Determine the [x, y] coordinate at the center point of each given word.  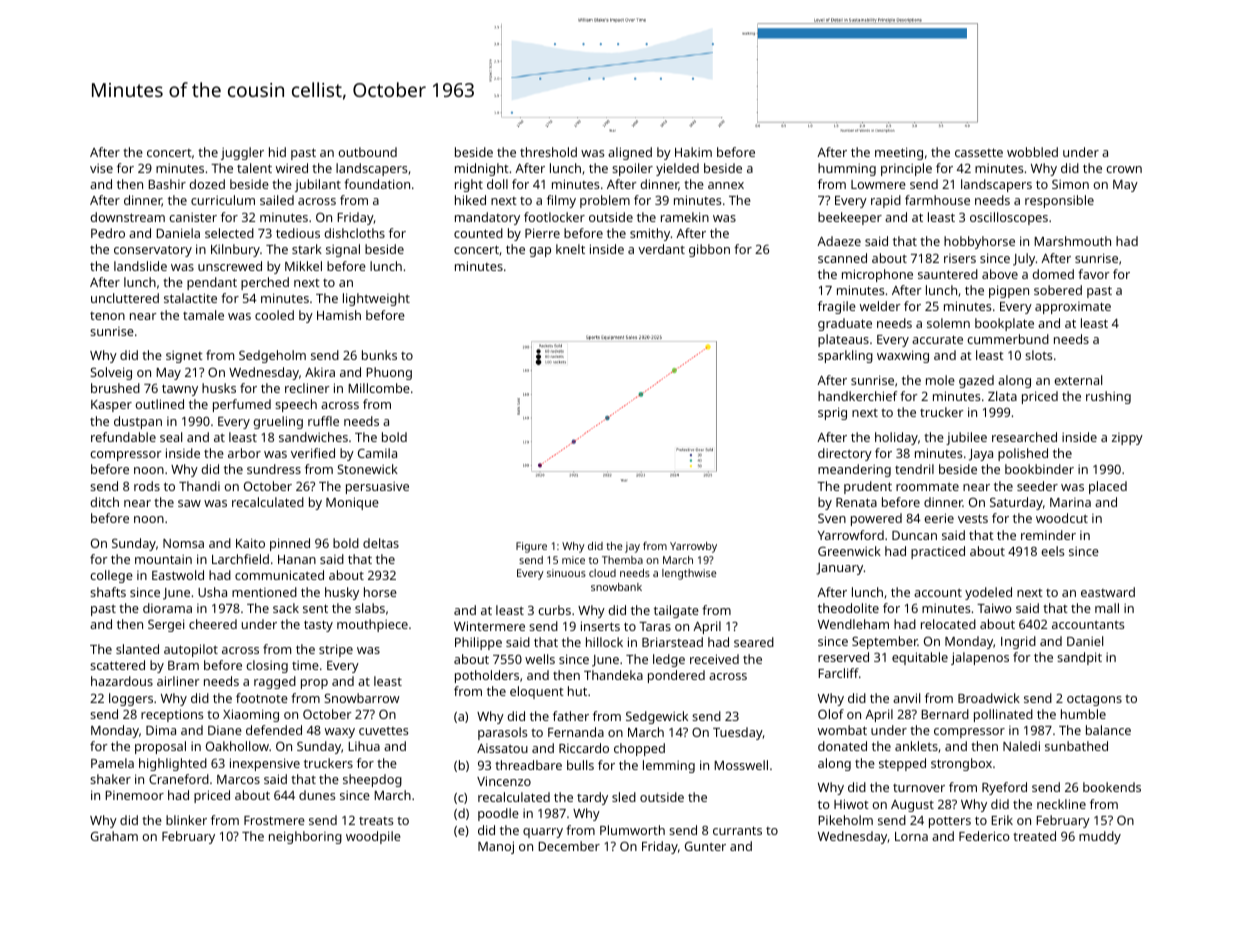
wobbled [1032, 152]
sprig [832, 413]
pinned [290, 544]
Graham [114, 836]
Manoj [496, 847]
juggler [242, 153]
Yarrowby [693, 547]
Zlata [1002, 396]
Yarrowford [851, 535]
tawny [180, 390]
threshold [548, 152]
